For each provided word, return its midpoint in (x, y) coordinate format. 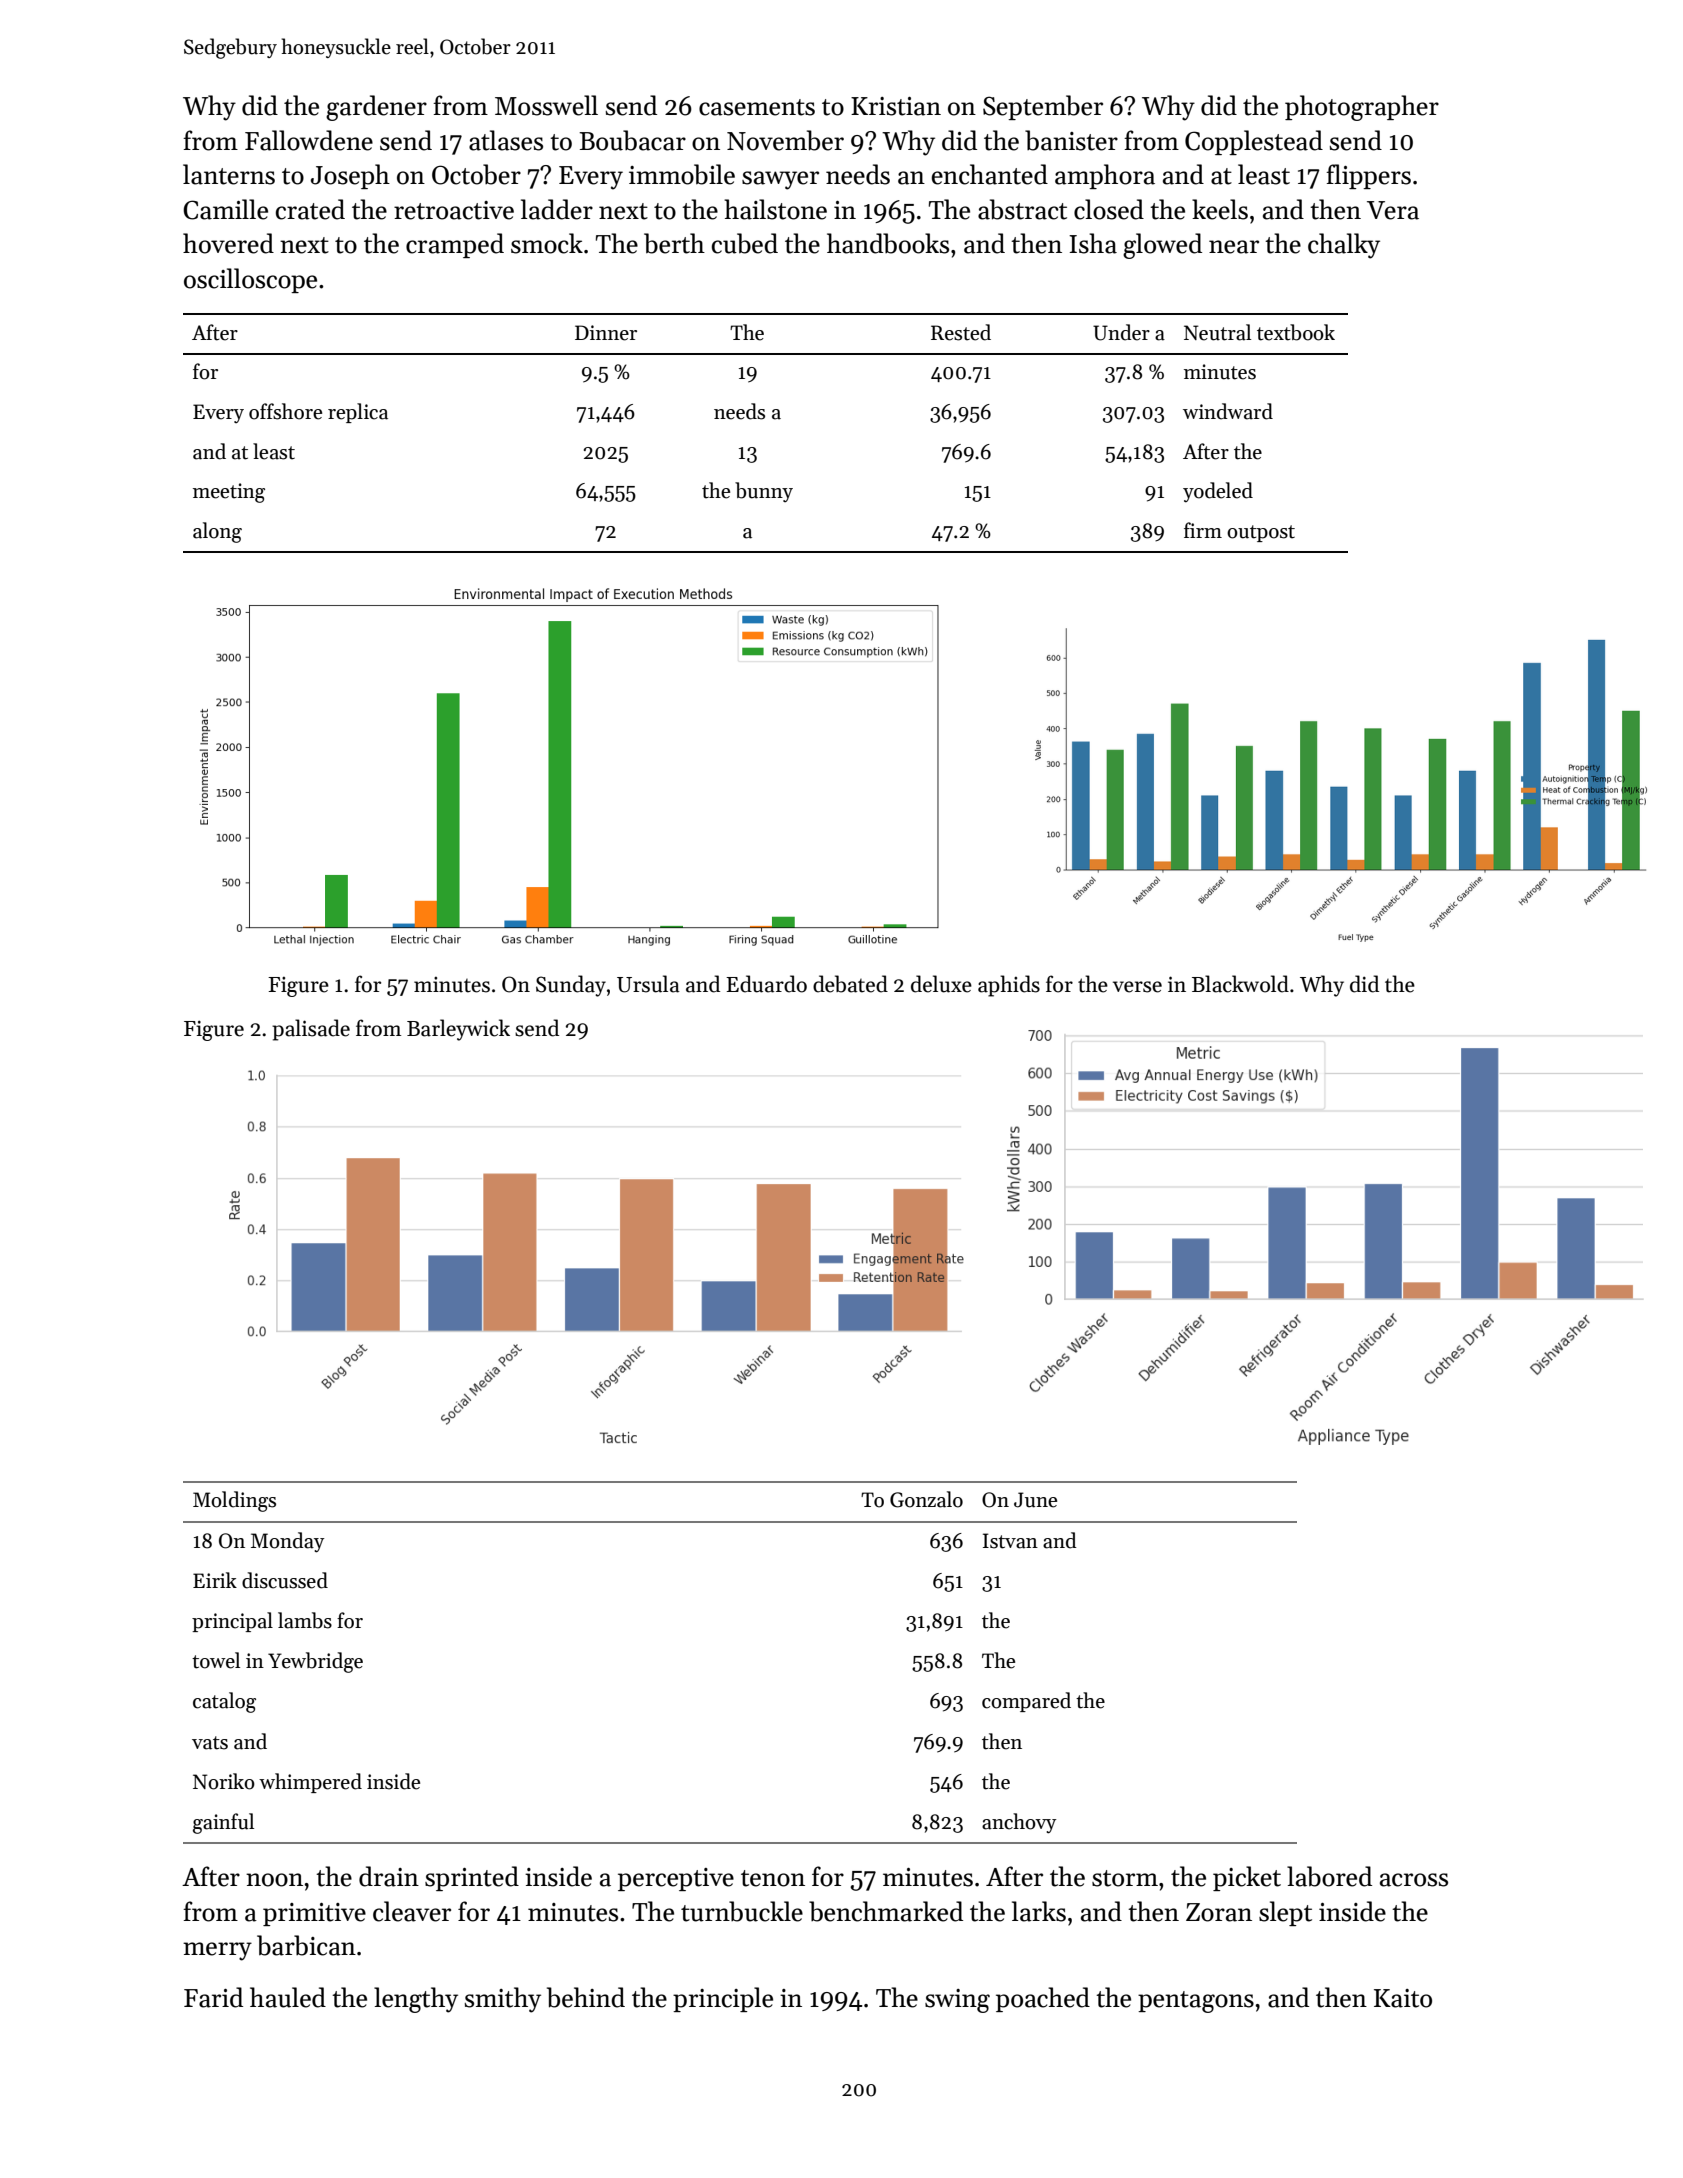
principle (723, 1999)
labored (1329, 1876)
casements (757, 107)
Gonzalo (926, 1499)
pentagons (1196, 2002)
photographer (1362, 108)
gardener (376, 108)
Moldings (234, 1501)
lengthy (416, 2000)
